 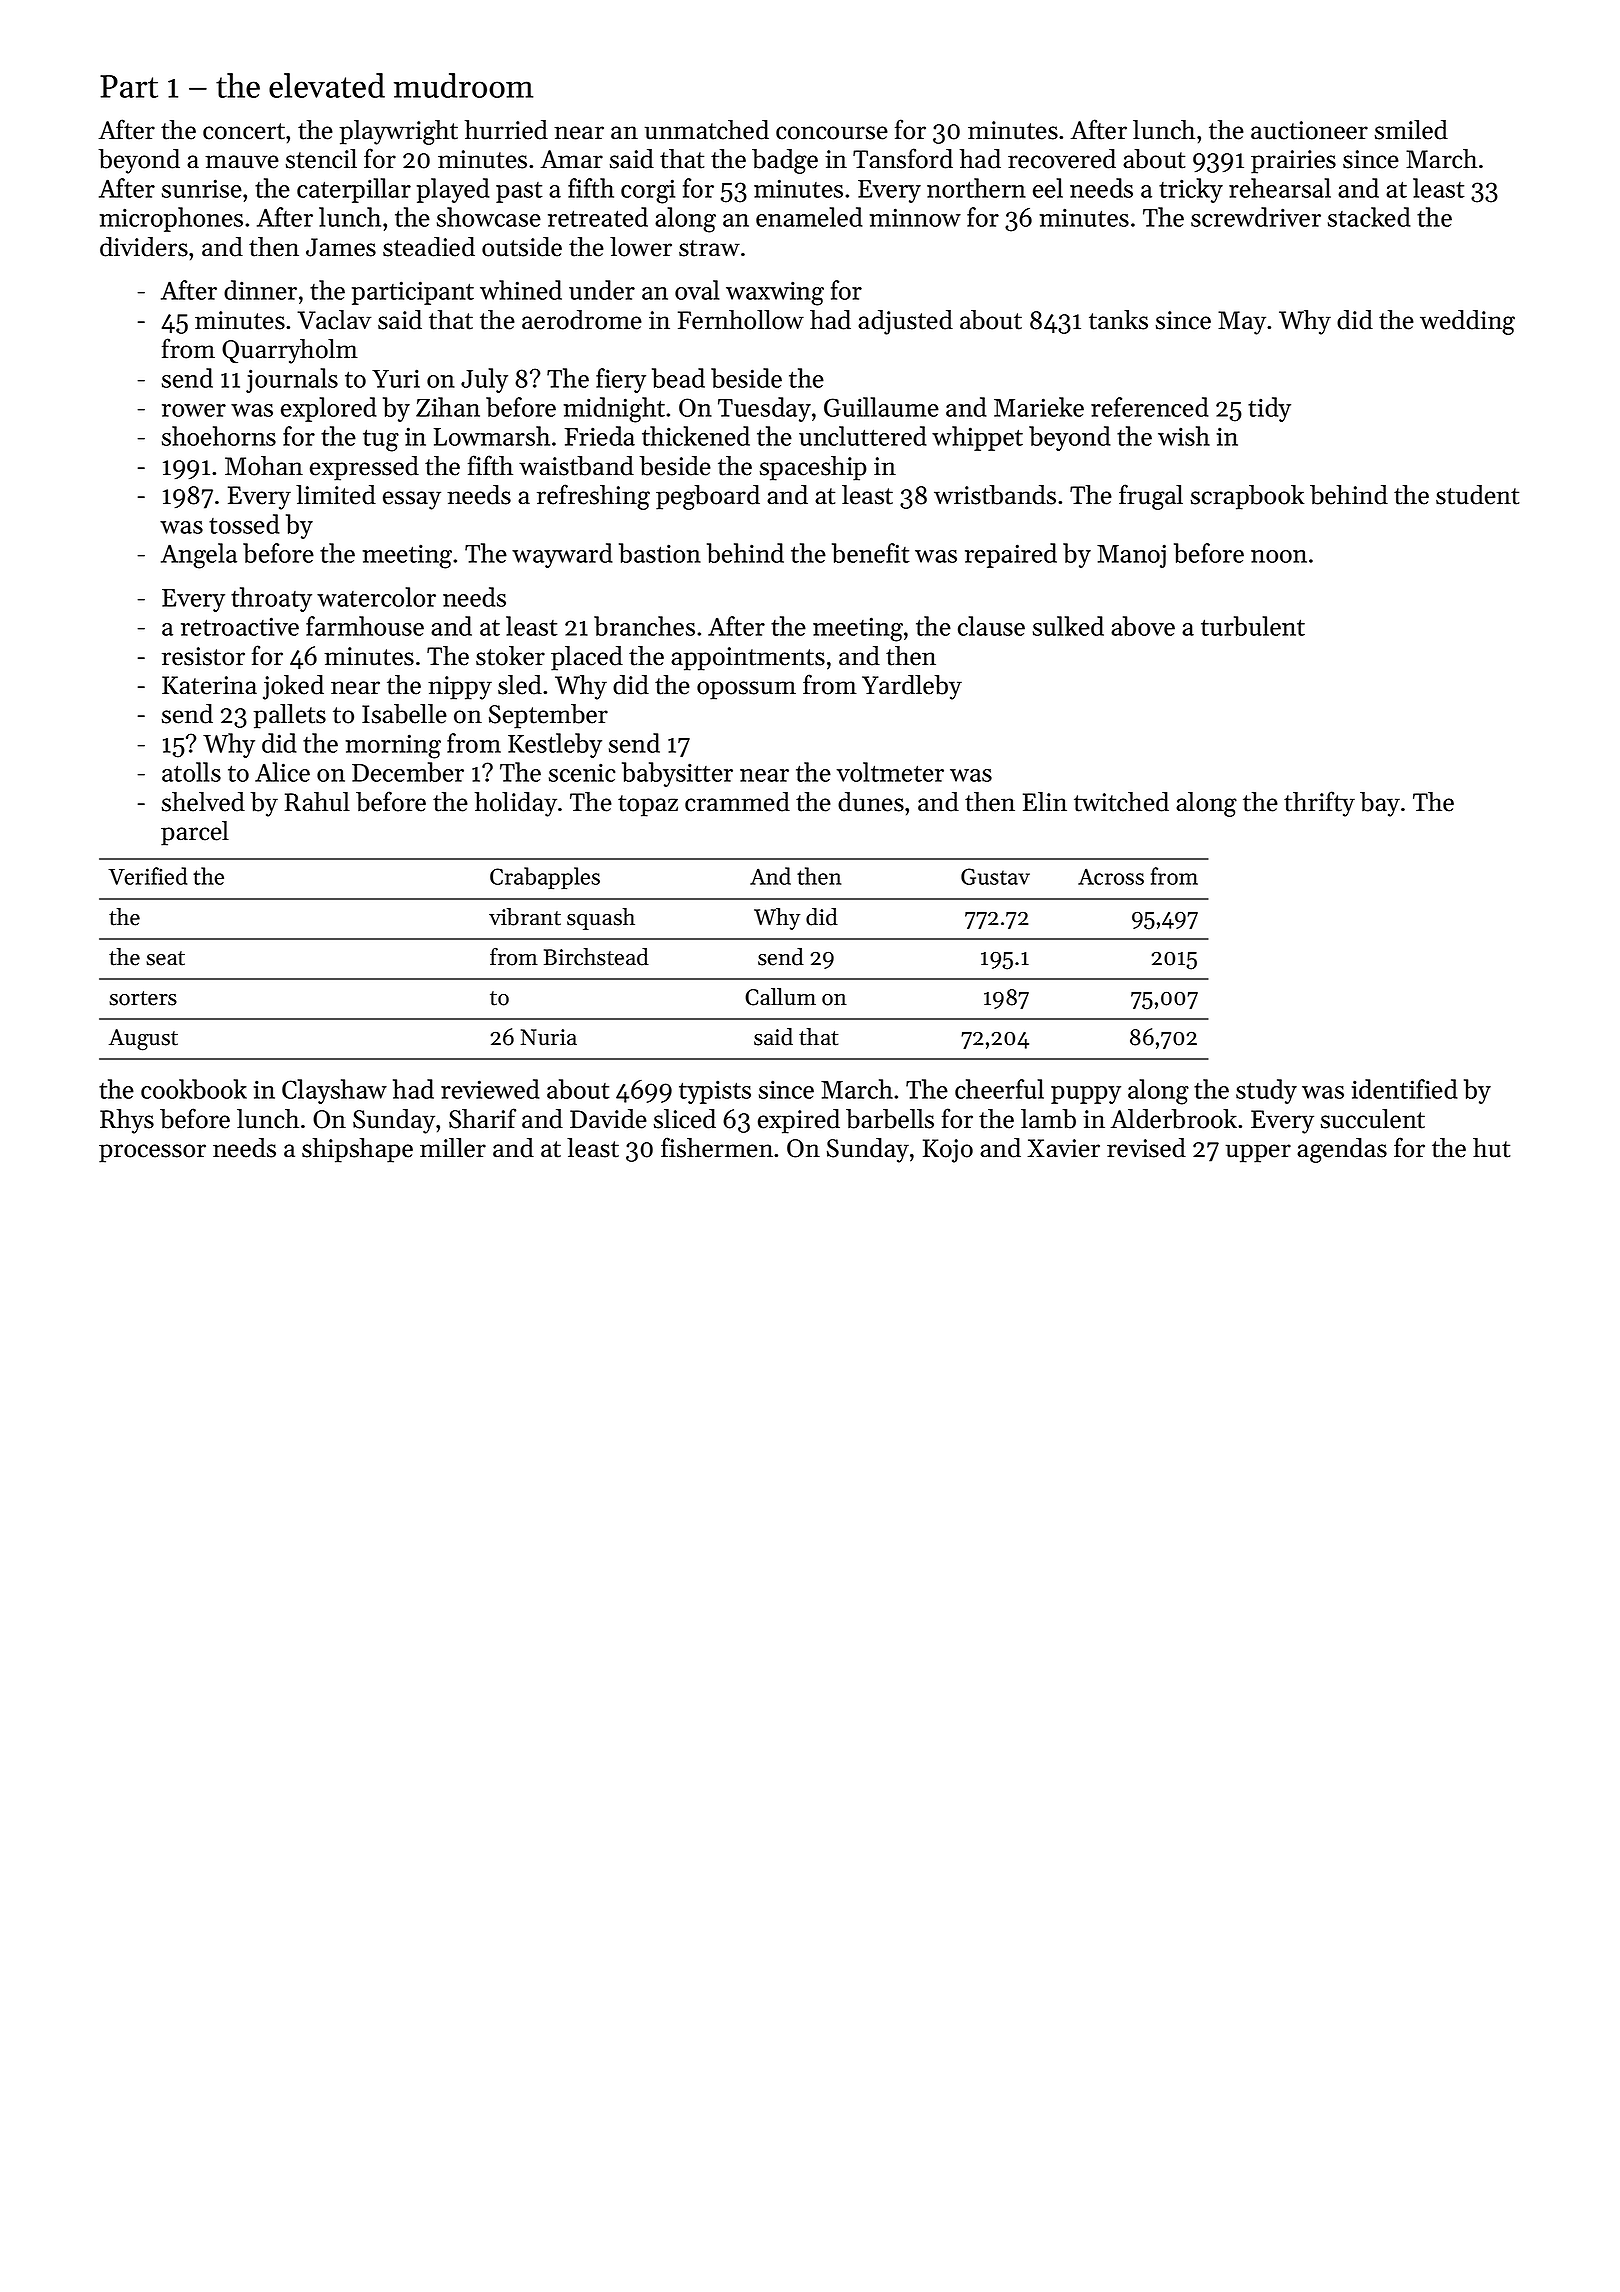 What do you see at coordinates (1062, 159) in the screenshot?
I see `recovered` at bounding box center [1062, 159].
